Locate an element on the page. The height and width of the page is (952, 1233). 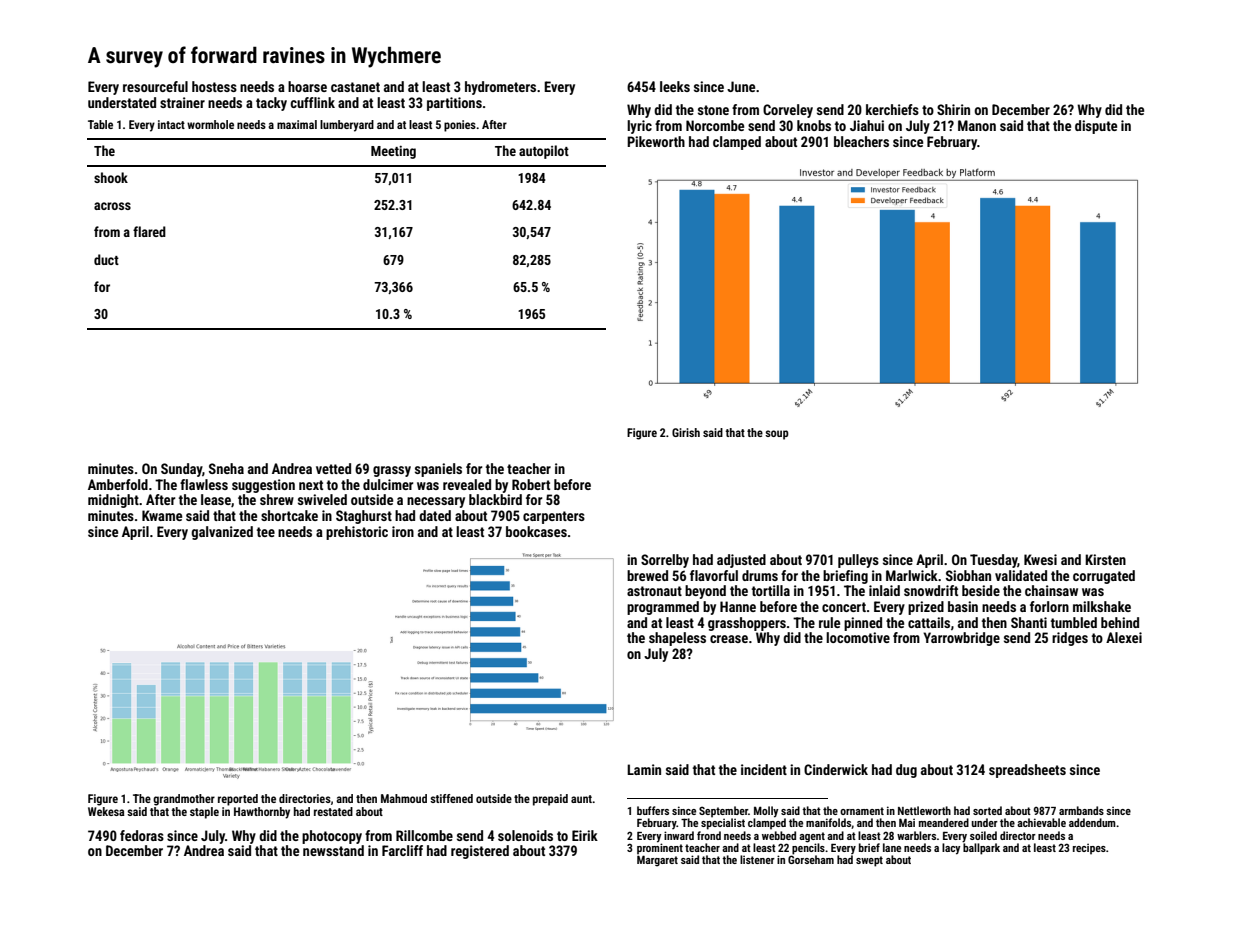
grandmother is located at coordinates (184, 800).
